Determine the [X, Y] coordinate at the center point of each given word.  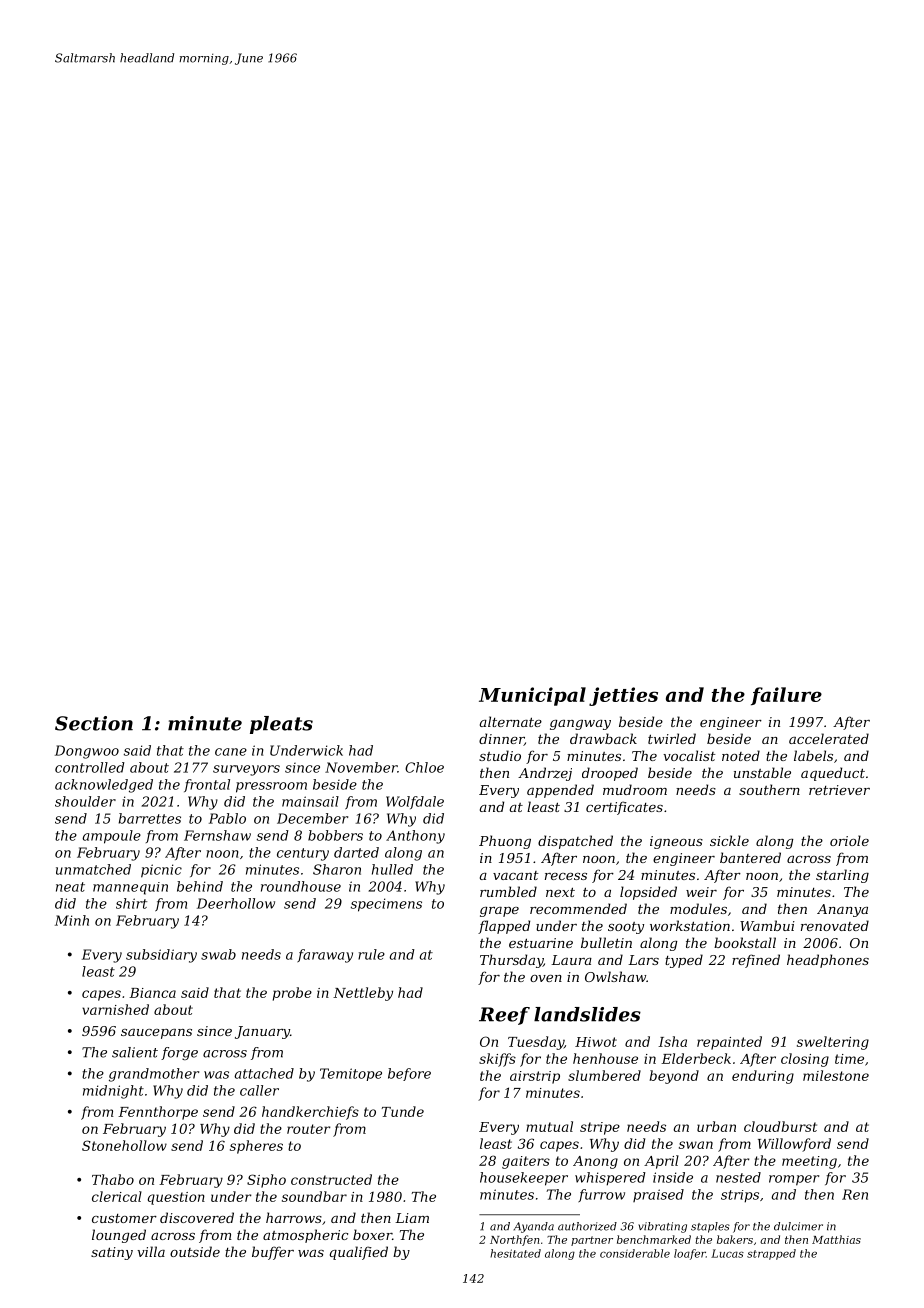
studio [500, 755]
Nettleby [363, 994]
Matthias [836, 1239]
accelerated [829, 738]
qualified [359, 1253]
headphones [828, 961]
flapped [504, 927]
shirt [131, 903]
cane [231, 752]
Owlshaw [615, 976]
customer [124, 1218]
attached [264, 1073]
